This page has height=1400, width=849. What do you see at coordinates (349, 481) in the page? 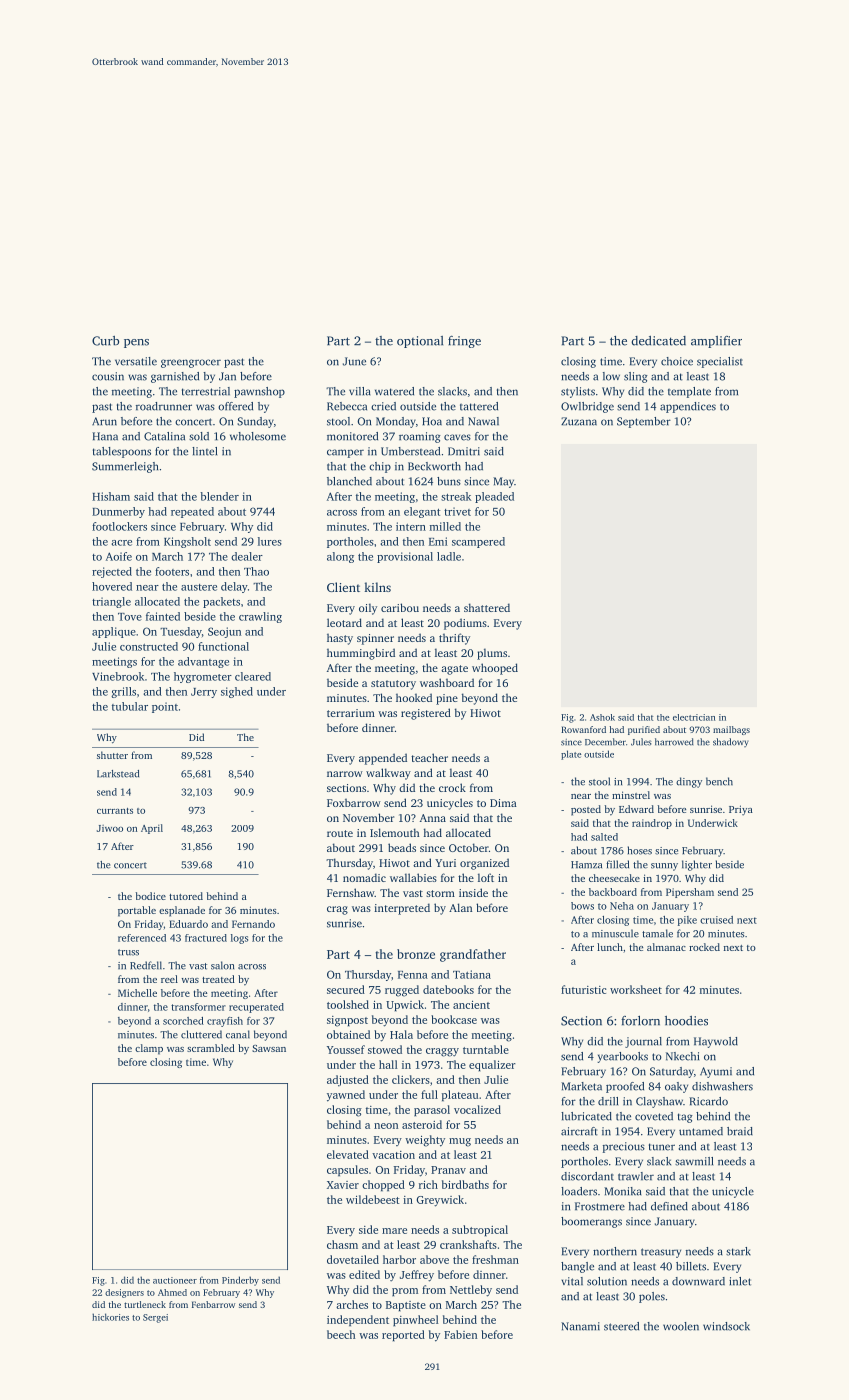
I see `blanched` at bounding box center [349, 481].
